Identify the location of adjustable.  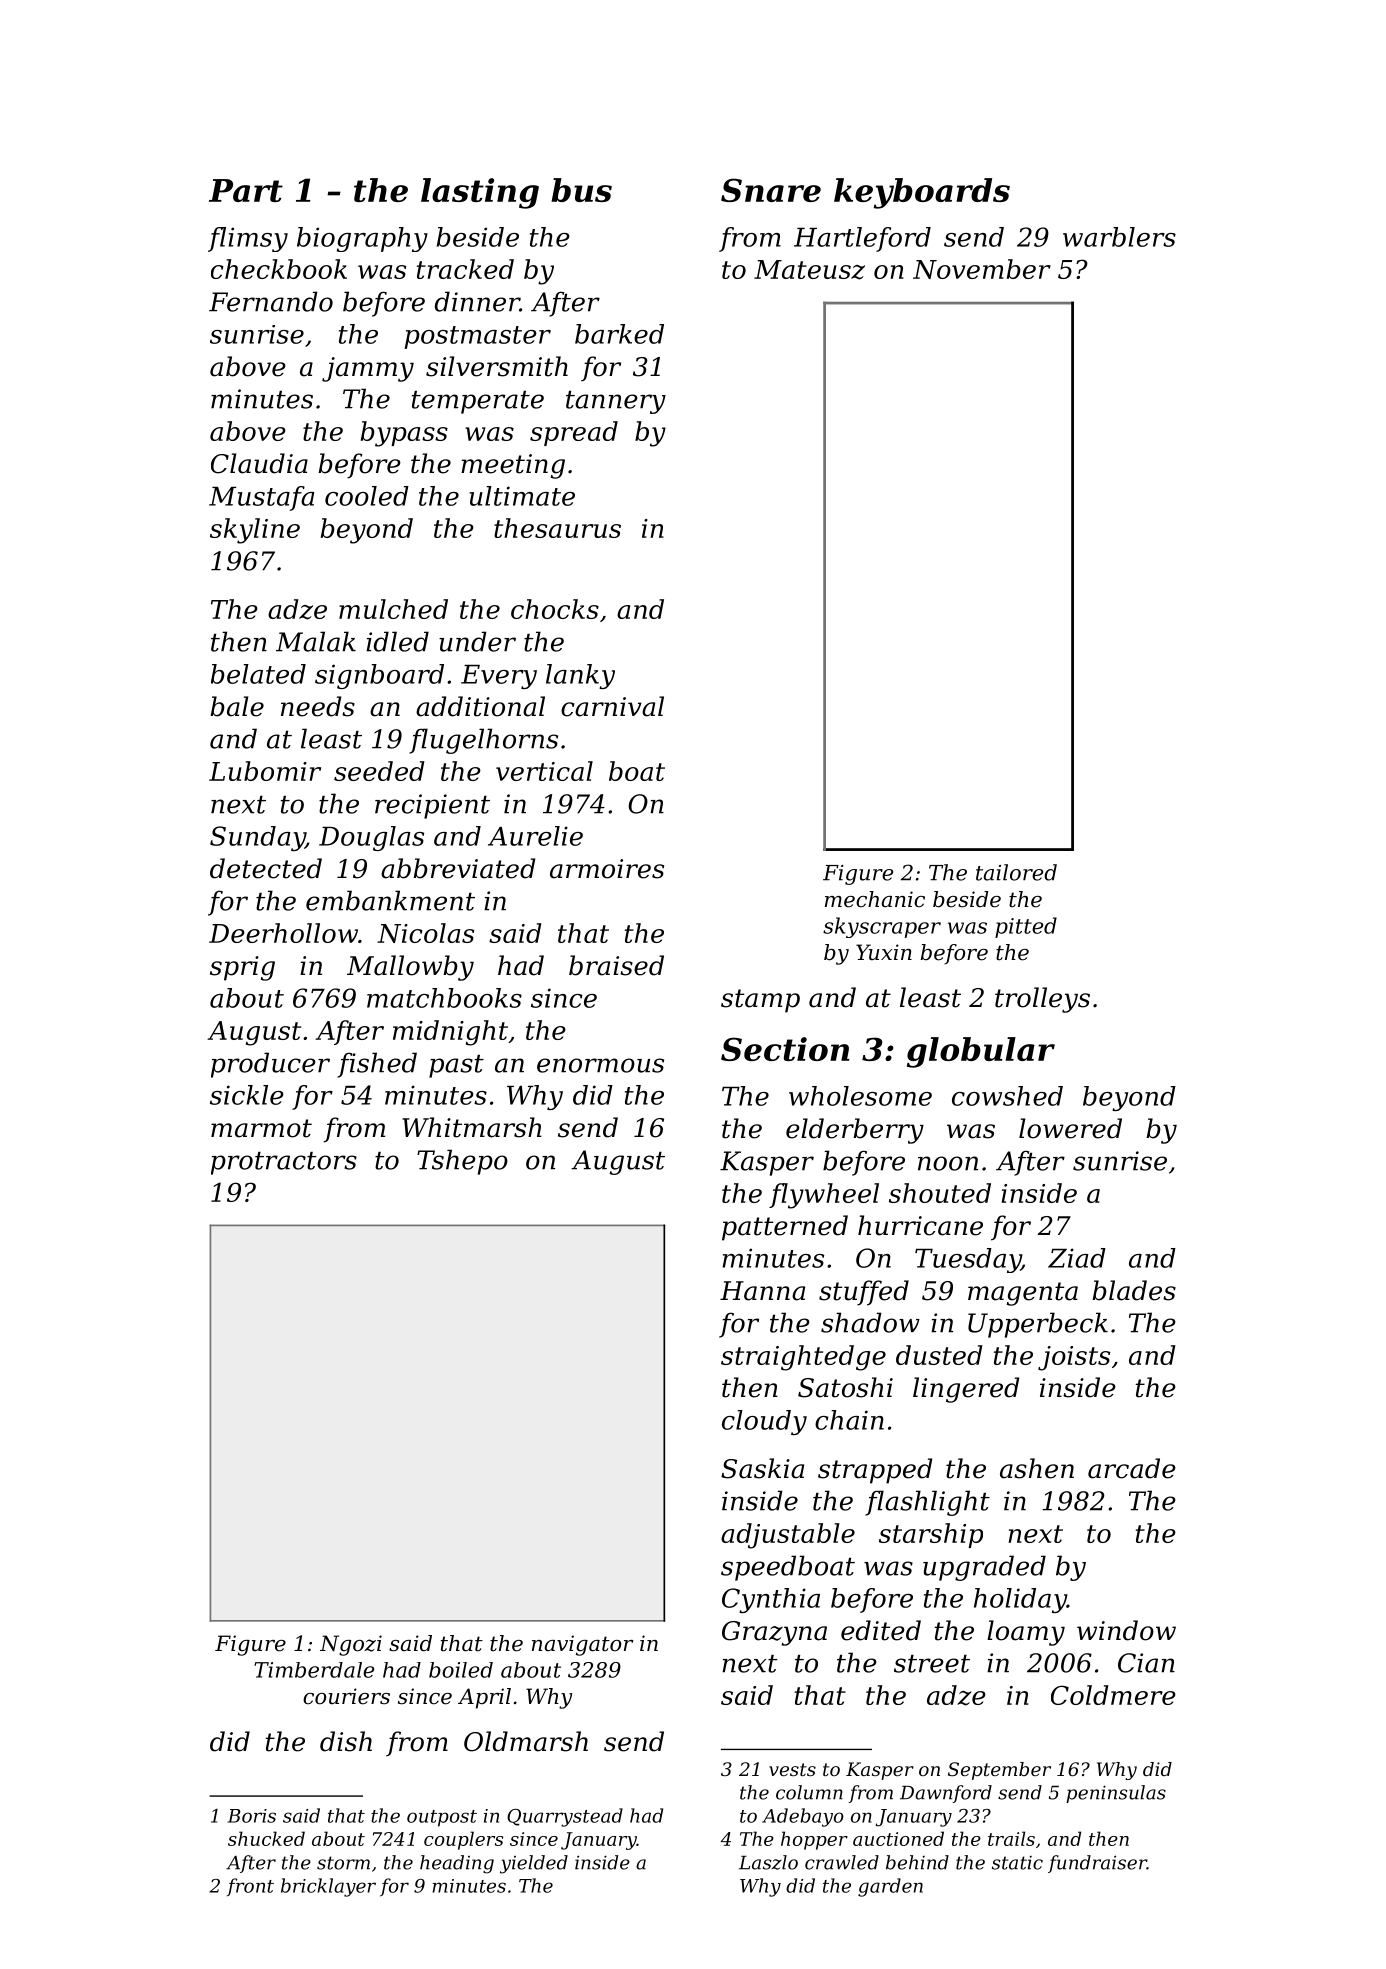
(788, 1536).
